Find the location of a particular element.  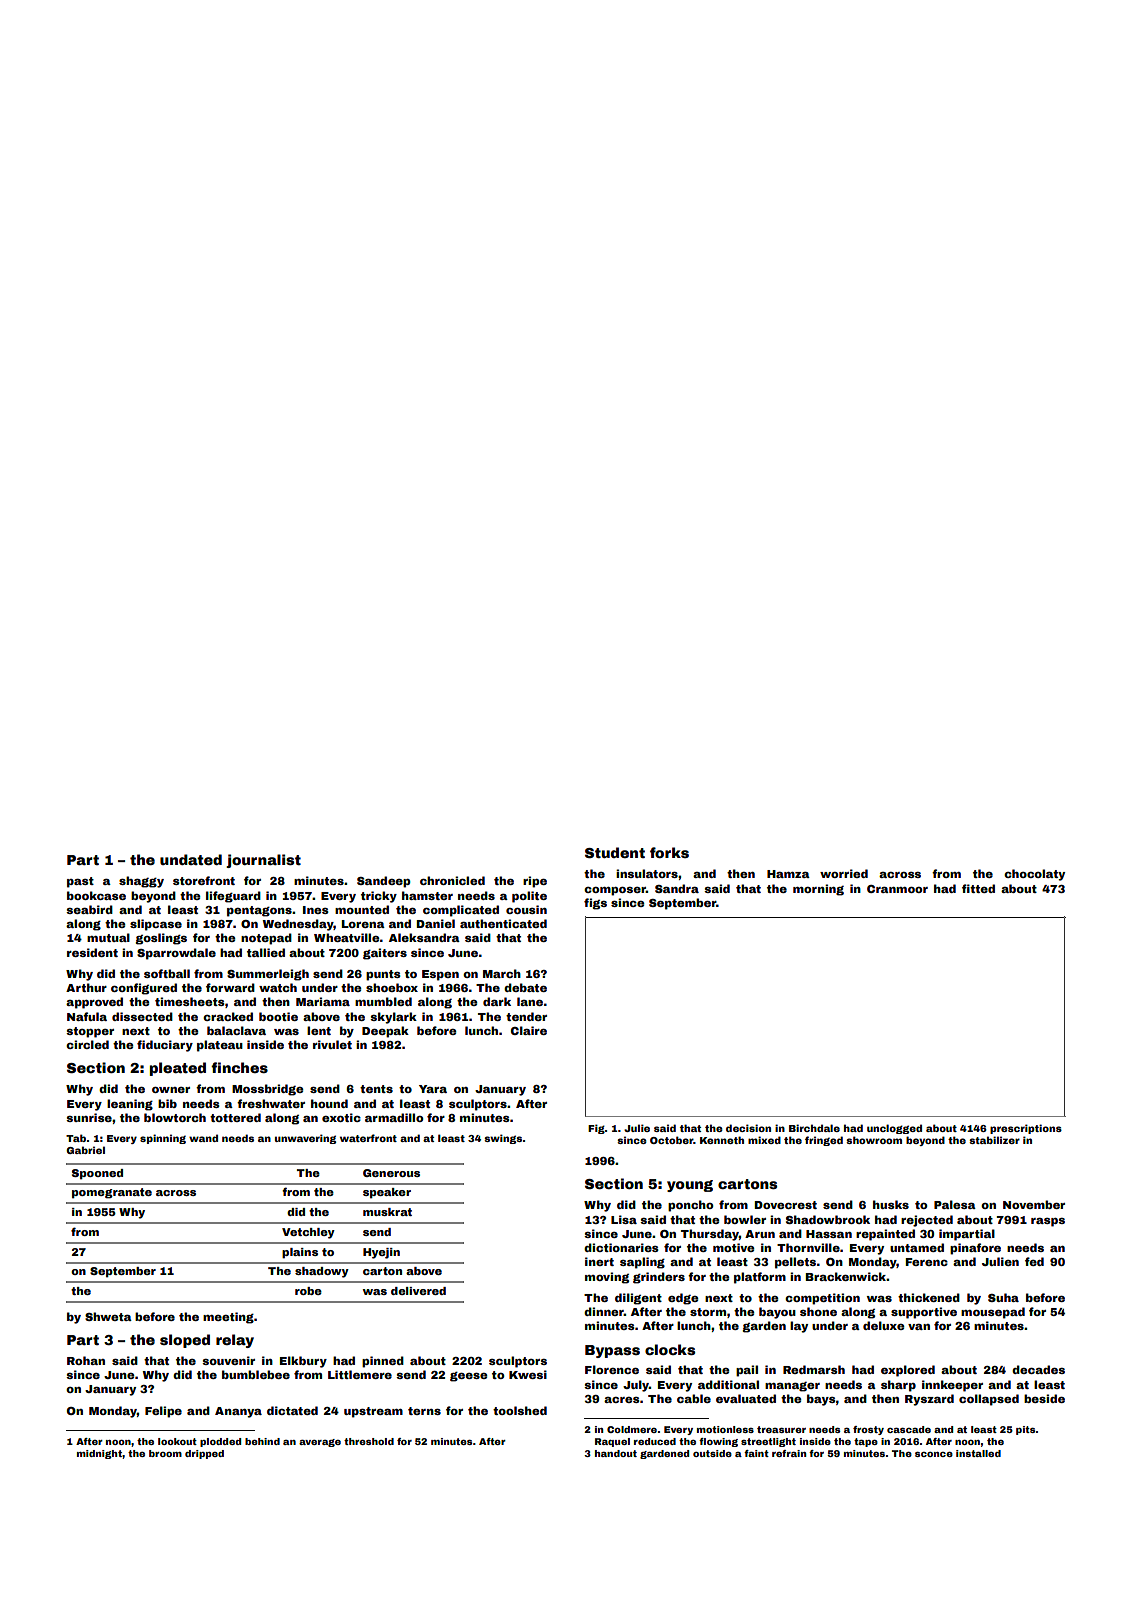

shadowy is located at coordinates (322, 1272).
